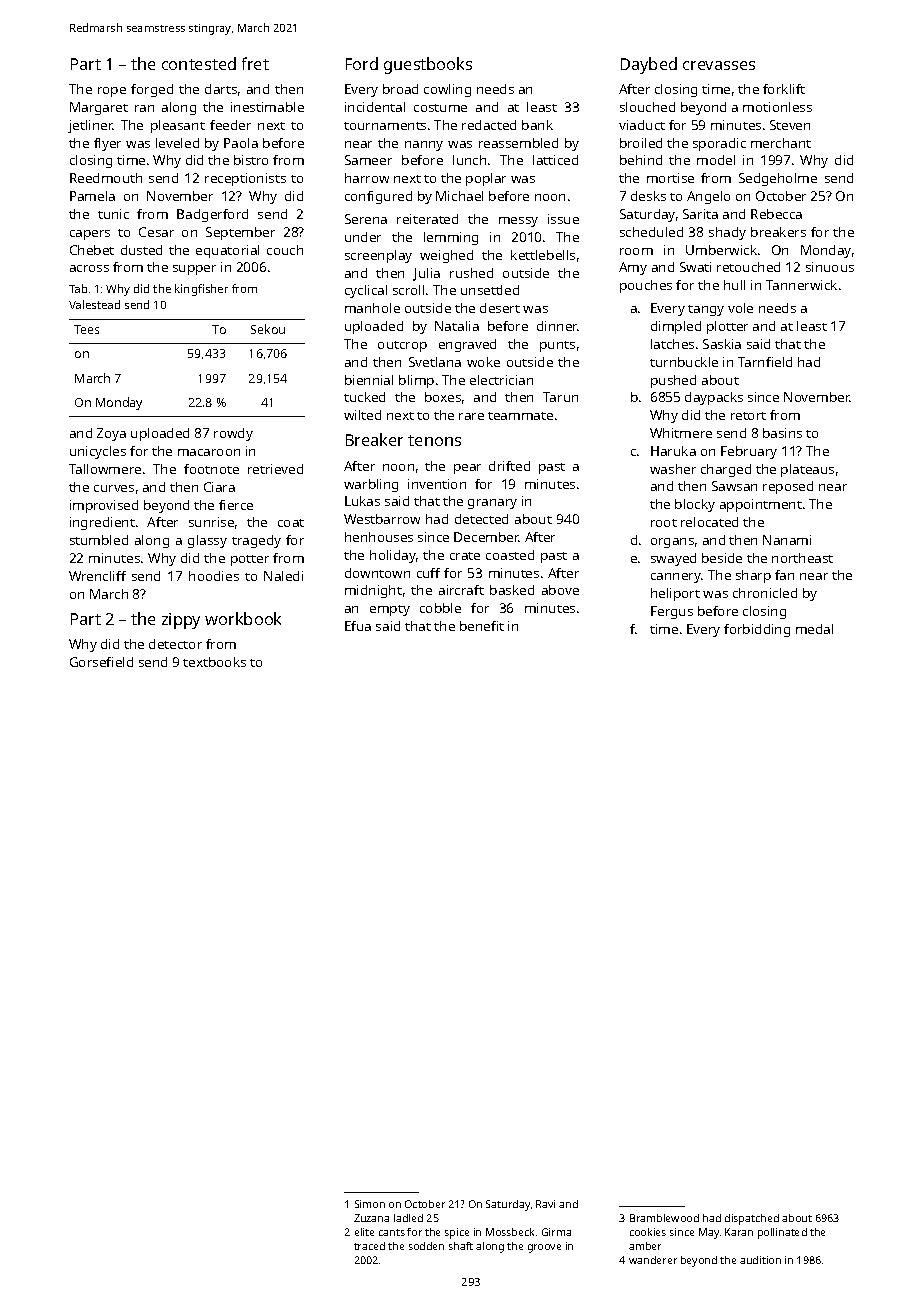 This document has height=1308, width=924. Describe the element at coordinates (358, 626) in the document. I see `Efua` at that location.
